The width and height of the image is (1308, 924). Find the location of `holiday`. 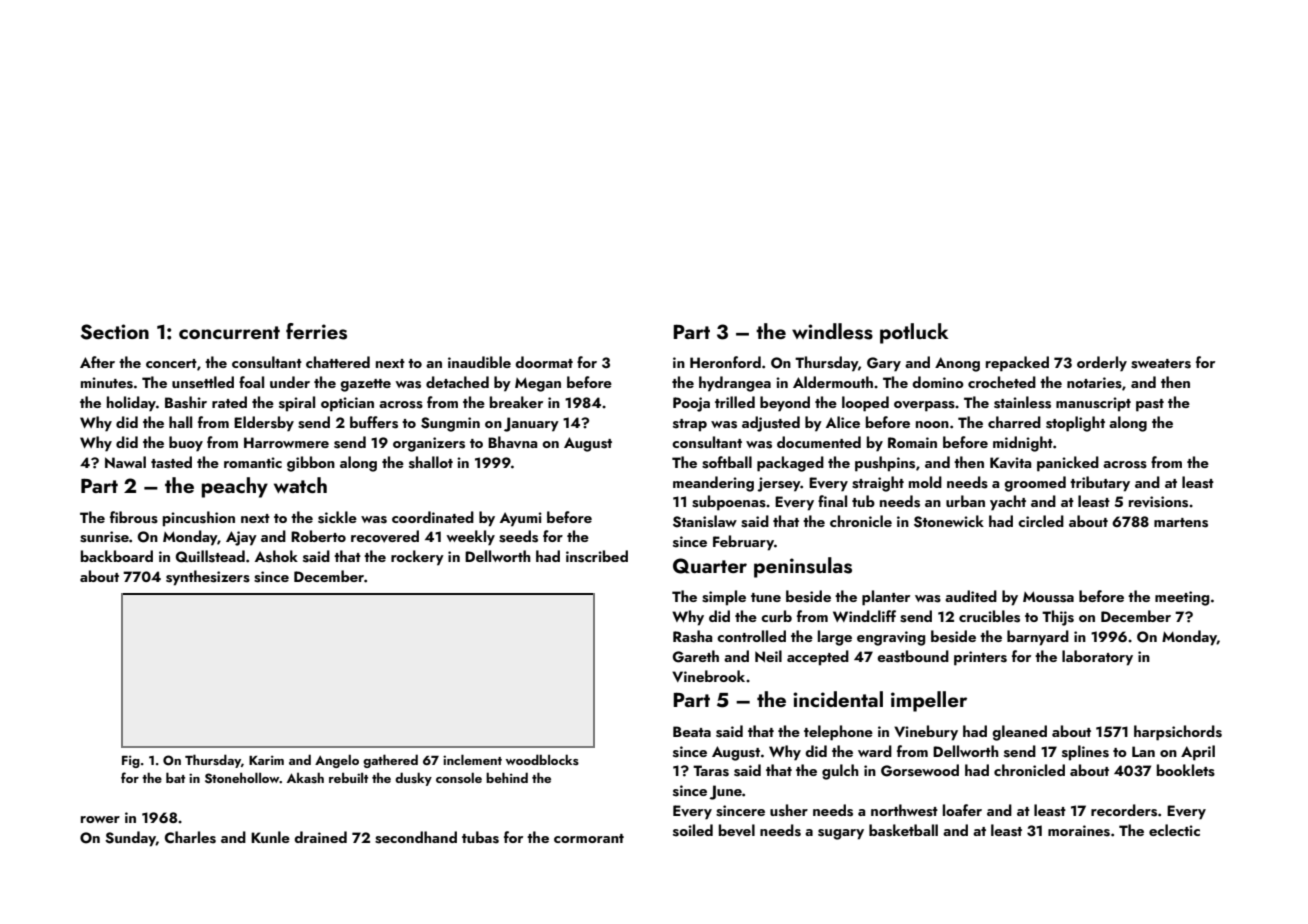

holiday is located at coordinates (131, 404).
